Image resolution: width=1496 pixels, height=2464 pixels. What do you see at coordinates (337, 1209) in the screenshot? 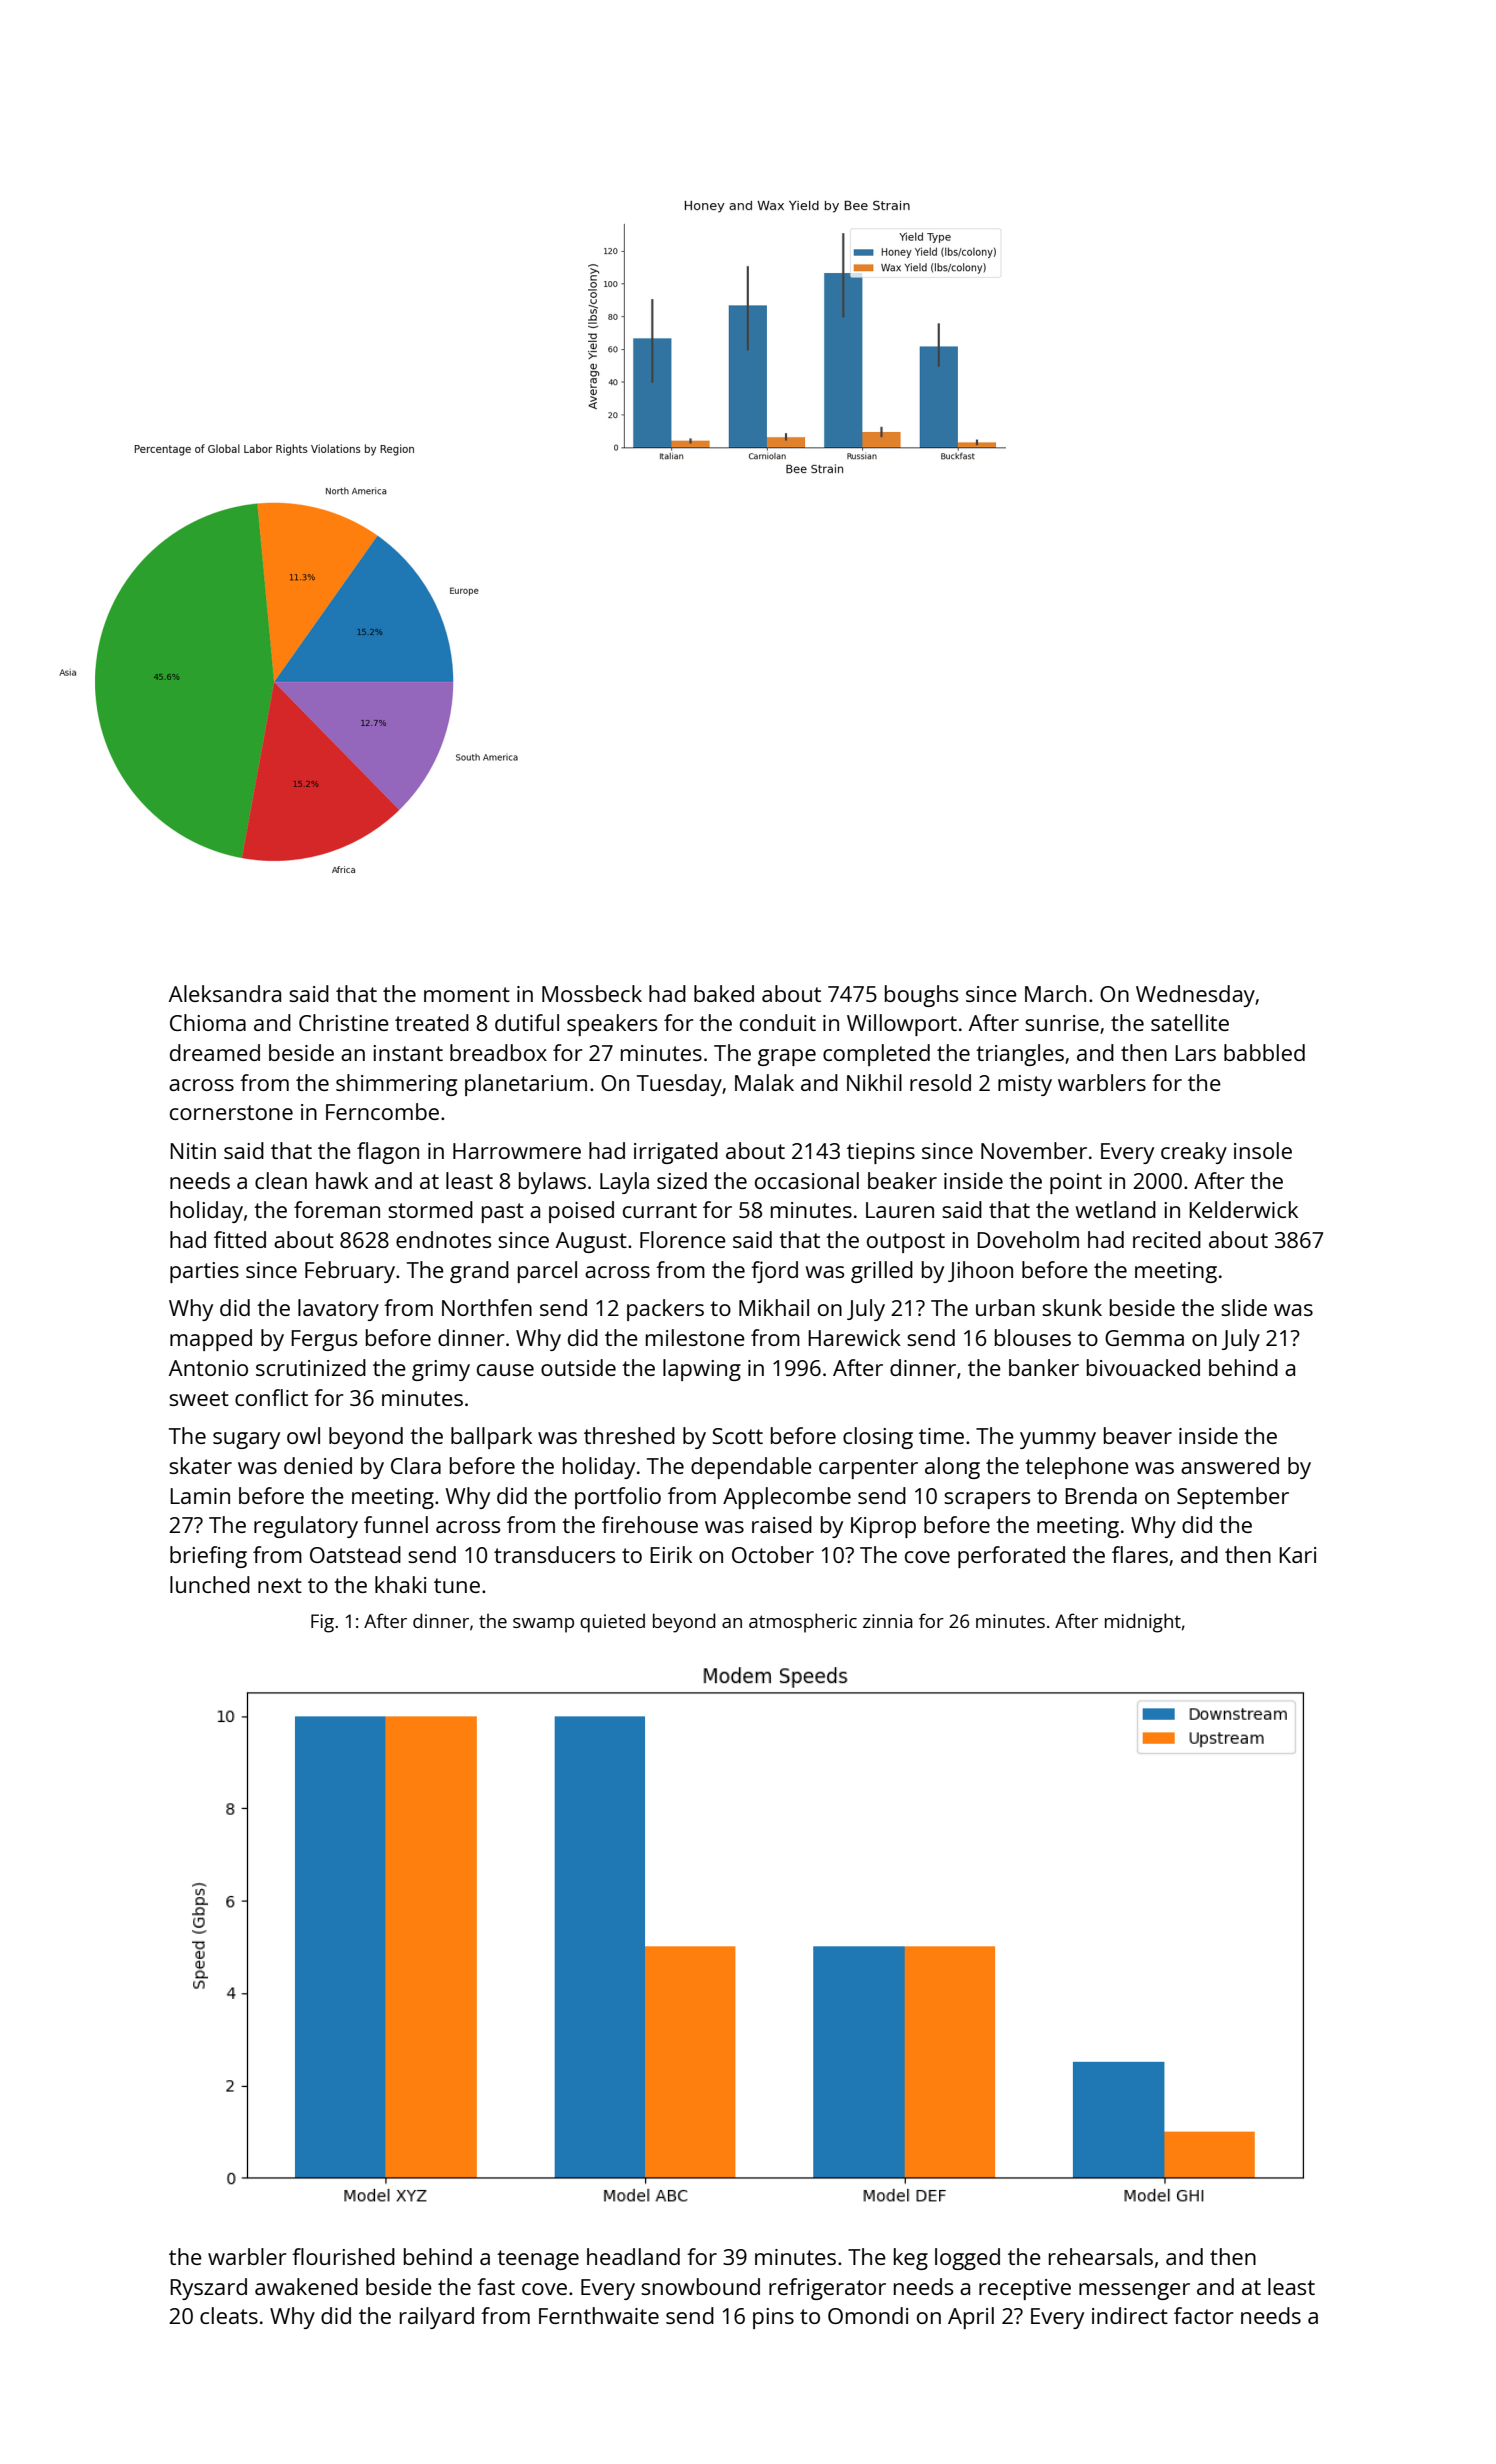
I see `foreman` at bounding box center [337, 1209].
